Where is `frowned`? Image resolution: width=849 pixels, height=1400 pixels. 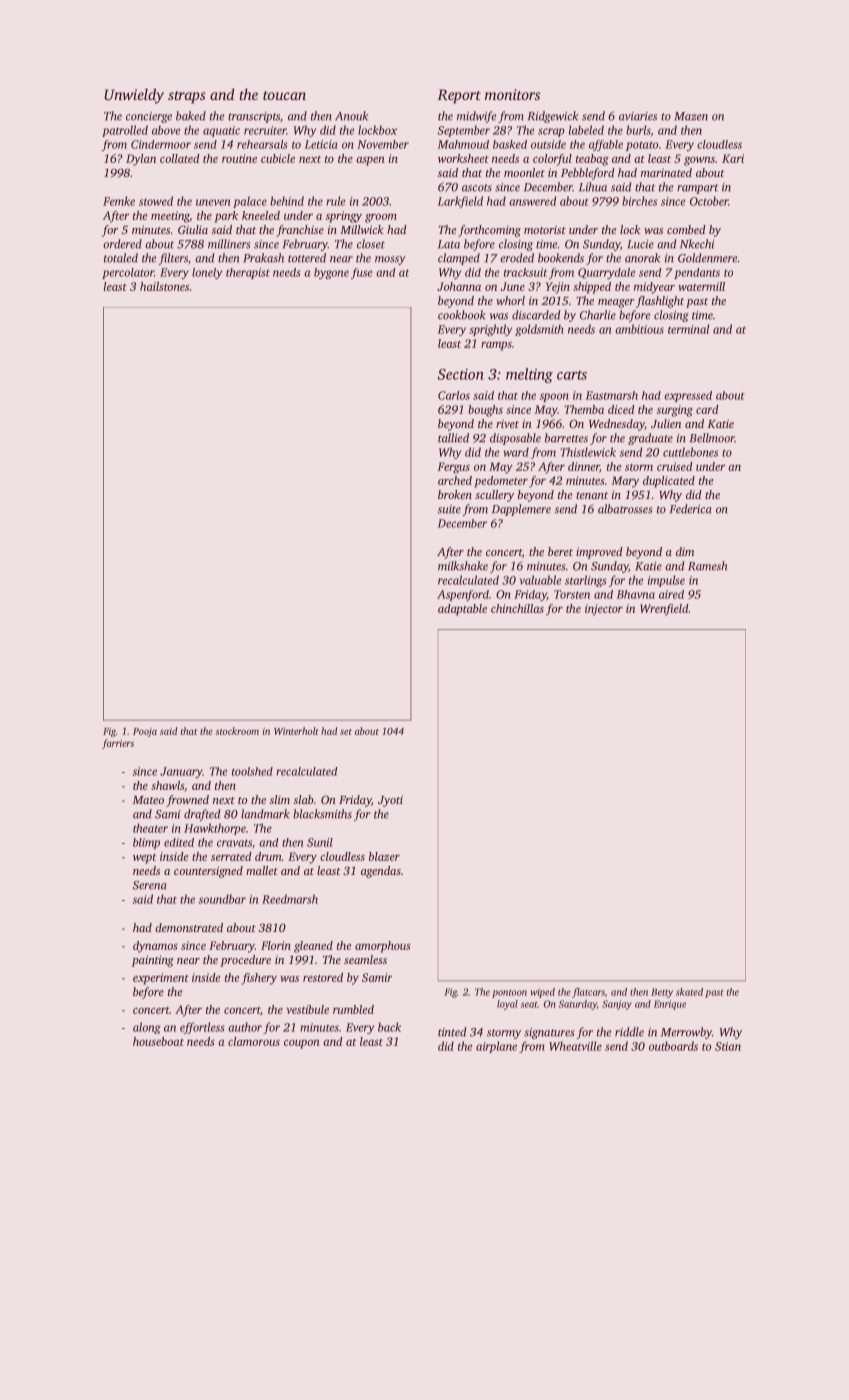 frowned is located at coordinates (187, 801).
